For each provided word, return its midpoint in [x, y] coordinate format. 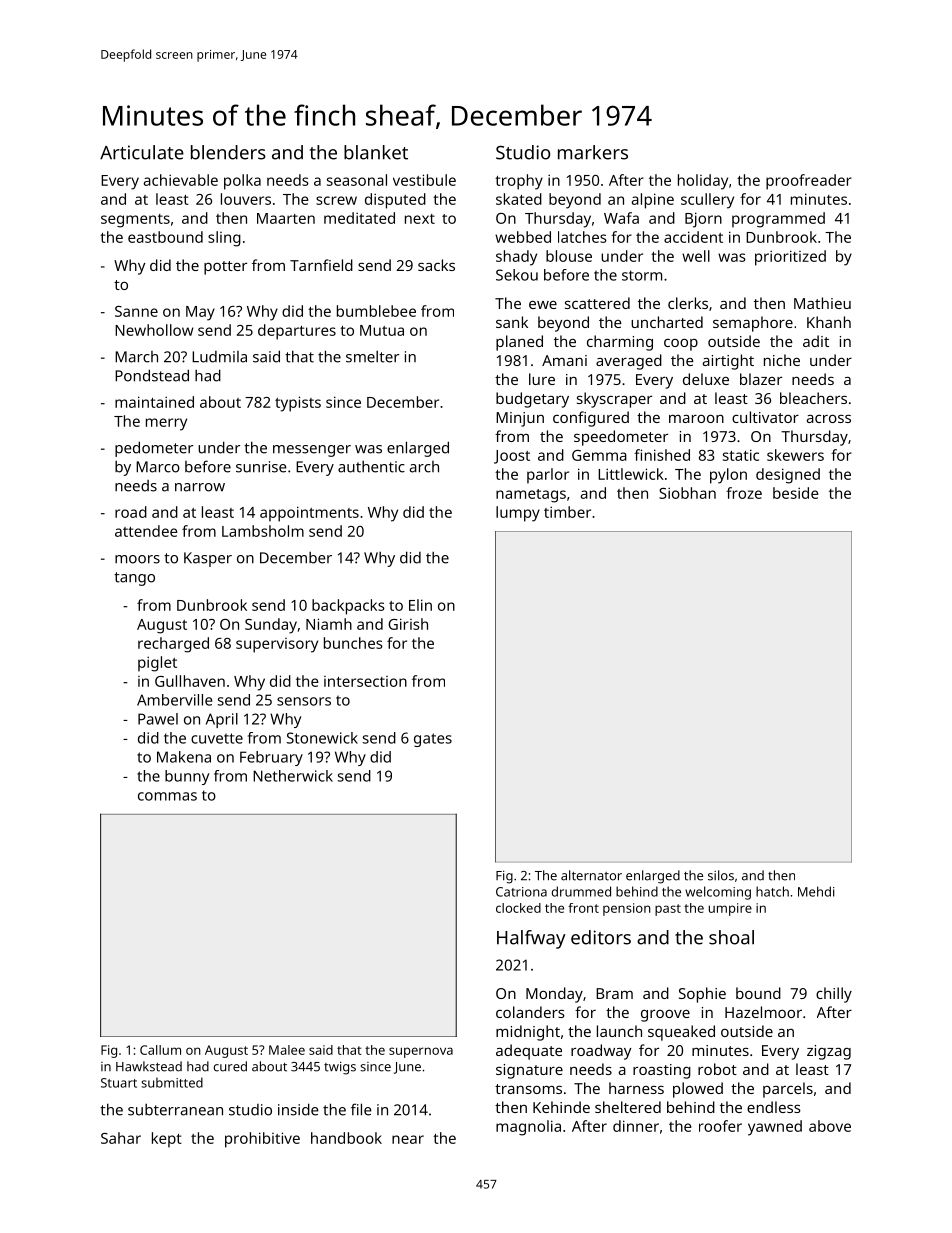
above [830, 1126]
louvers [246, 199]
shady [516, 258]
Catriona [521, 892]
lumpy [518, 514]
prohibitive [262, 1140]
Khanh [829, 322]
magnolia [528, 1128]
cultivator [765, 417]
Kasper [208, 559]
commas [167, 796]
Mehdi [816, 891]
